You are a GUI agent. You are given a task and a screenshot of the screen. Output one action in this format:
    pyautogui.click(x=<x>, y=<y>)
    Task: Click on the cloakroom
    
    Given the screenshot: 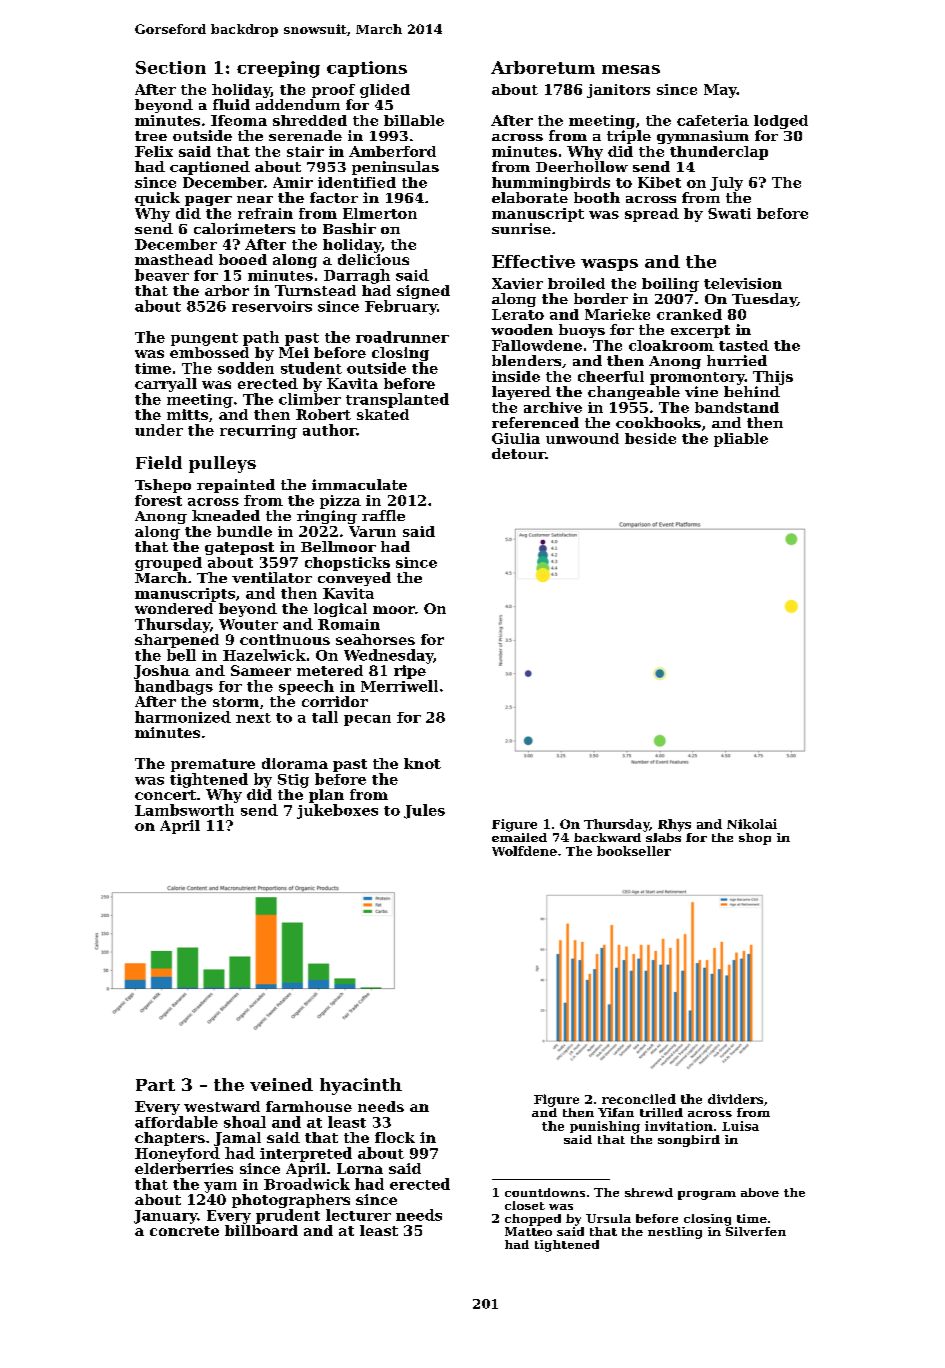 What is the action you would take?
    pyautogui.click(x=671, y=345)
